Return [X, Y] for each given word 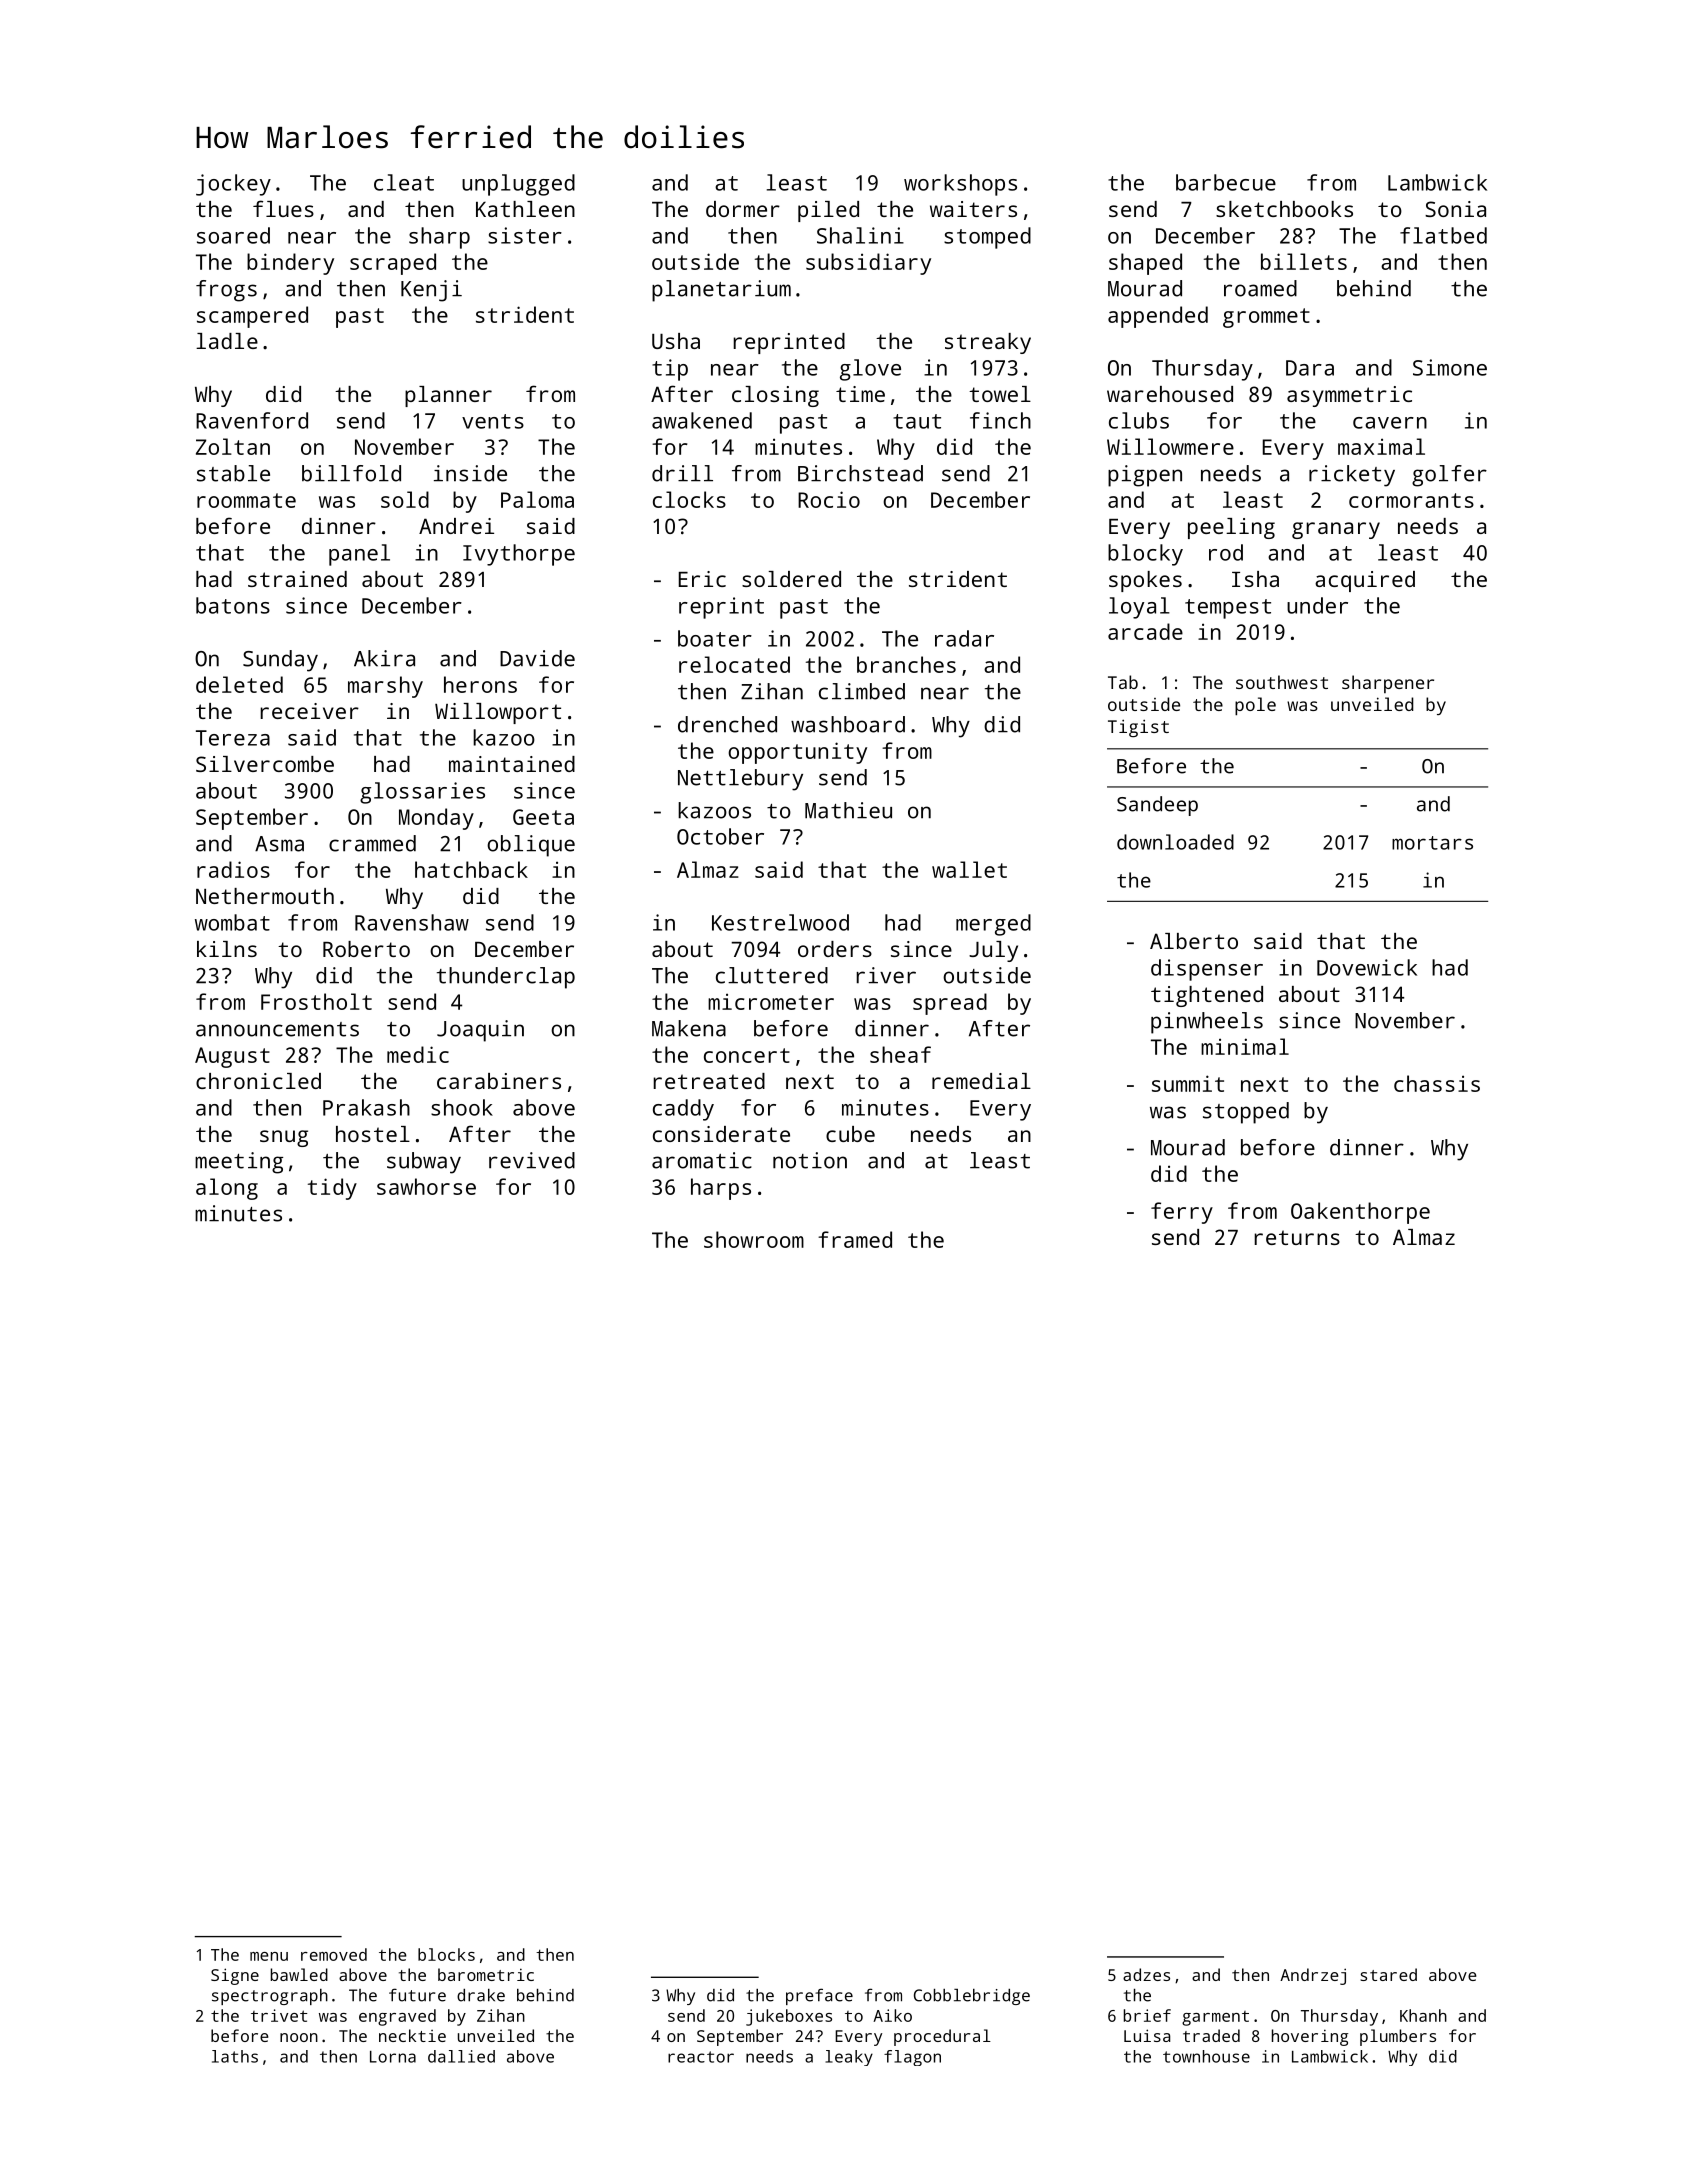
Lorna [393, 2057]
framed [855, 1239]
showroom [754, 1239]
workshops [960, 185]
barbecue [1226, 182]
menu [269, 1956]
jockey [233, 185]
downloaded [1175, 842]
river [886, 975]
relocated [734, 664]
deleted [239, 684]
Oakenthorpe [1360, 1213]
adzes [1146, 1974]
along [227, 1189]
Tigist [1138, 728]
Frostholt [316, 1001]
